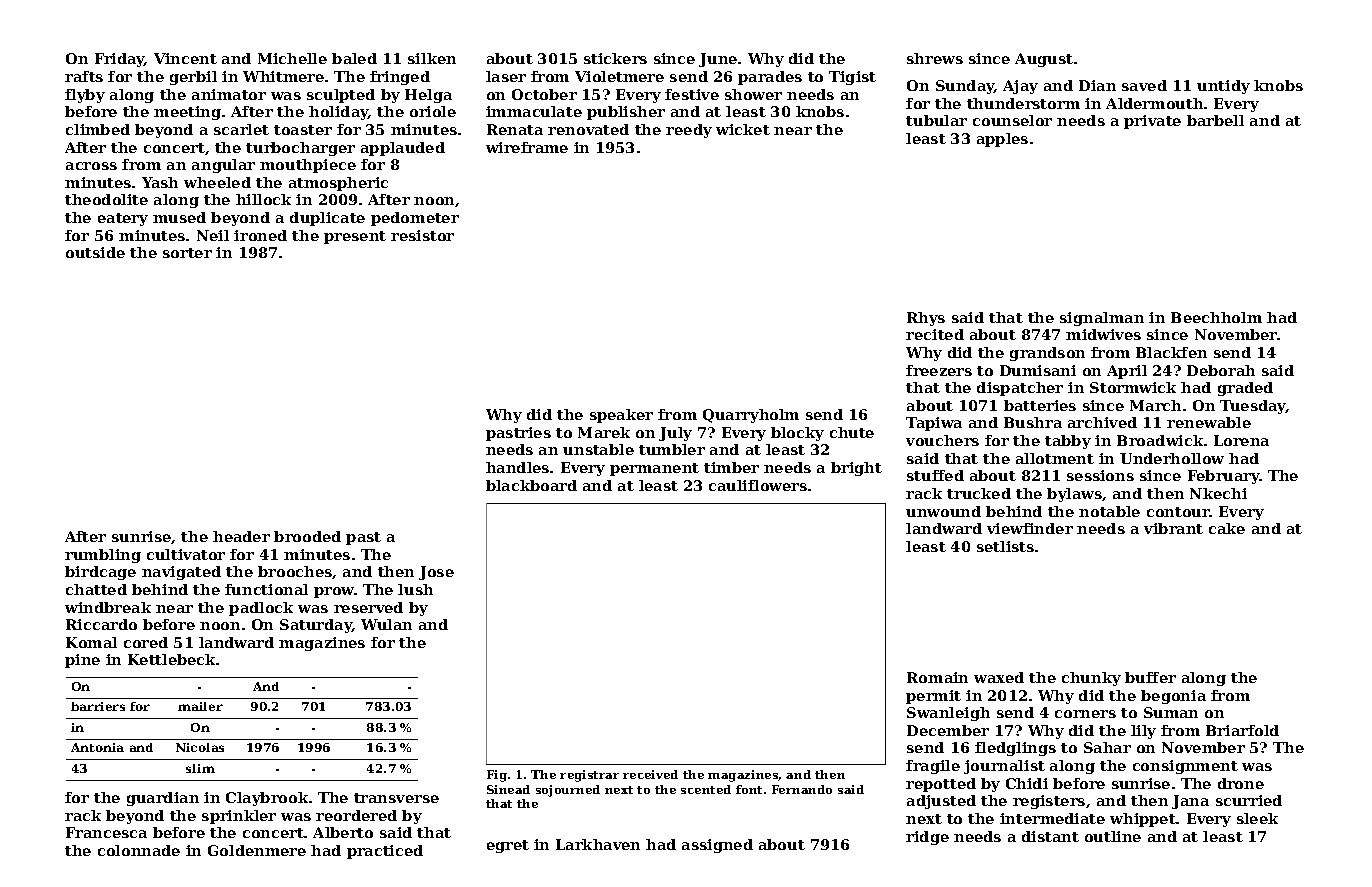  What do you see at coordinates (95, 252) in the screenshot?
I see `outside` at bounding box center [95, 252].
